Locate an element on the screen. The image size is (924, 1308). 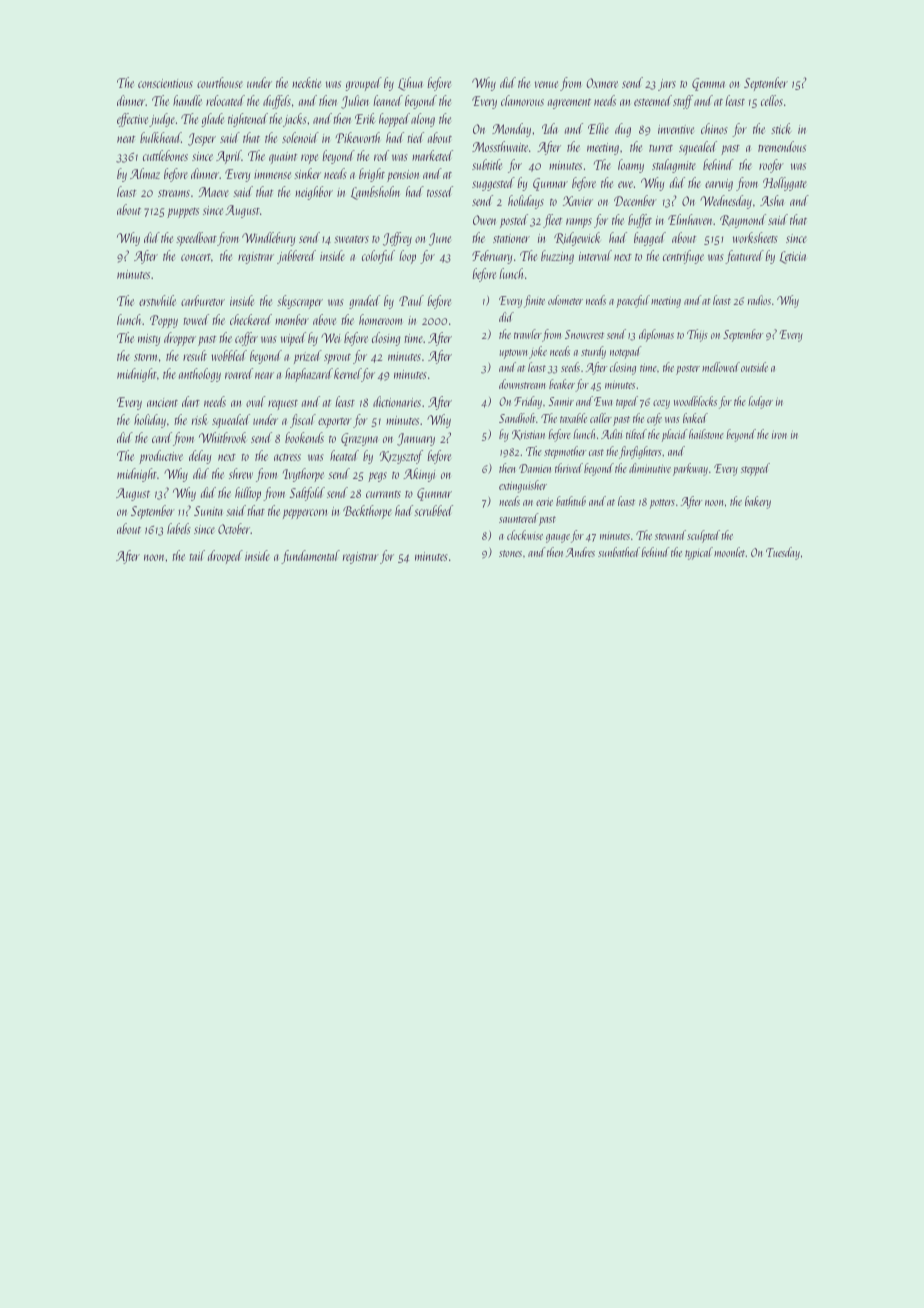
along is located at coordinates (423, 120).
